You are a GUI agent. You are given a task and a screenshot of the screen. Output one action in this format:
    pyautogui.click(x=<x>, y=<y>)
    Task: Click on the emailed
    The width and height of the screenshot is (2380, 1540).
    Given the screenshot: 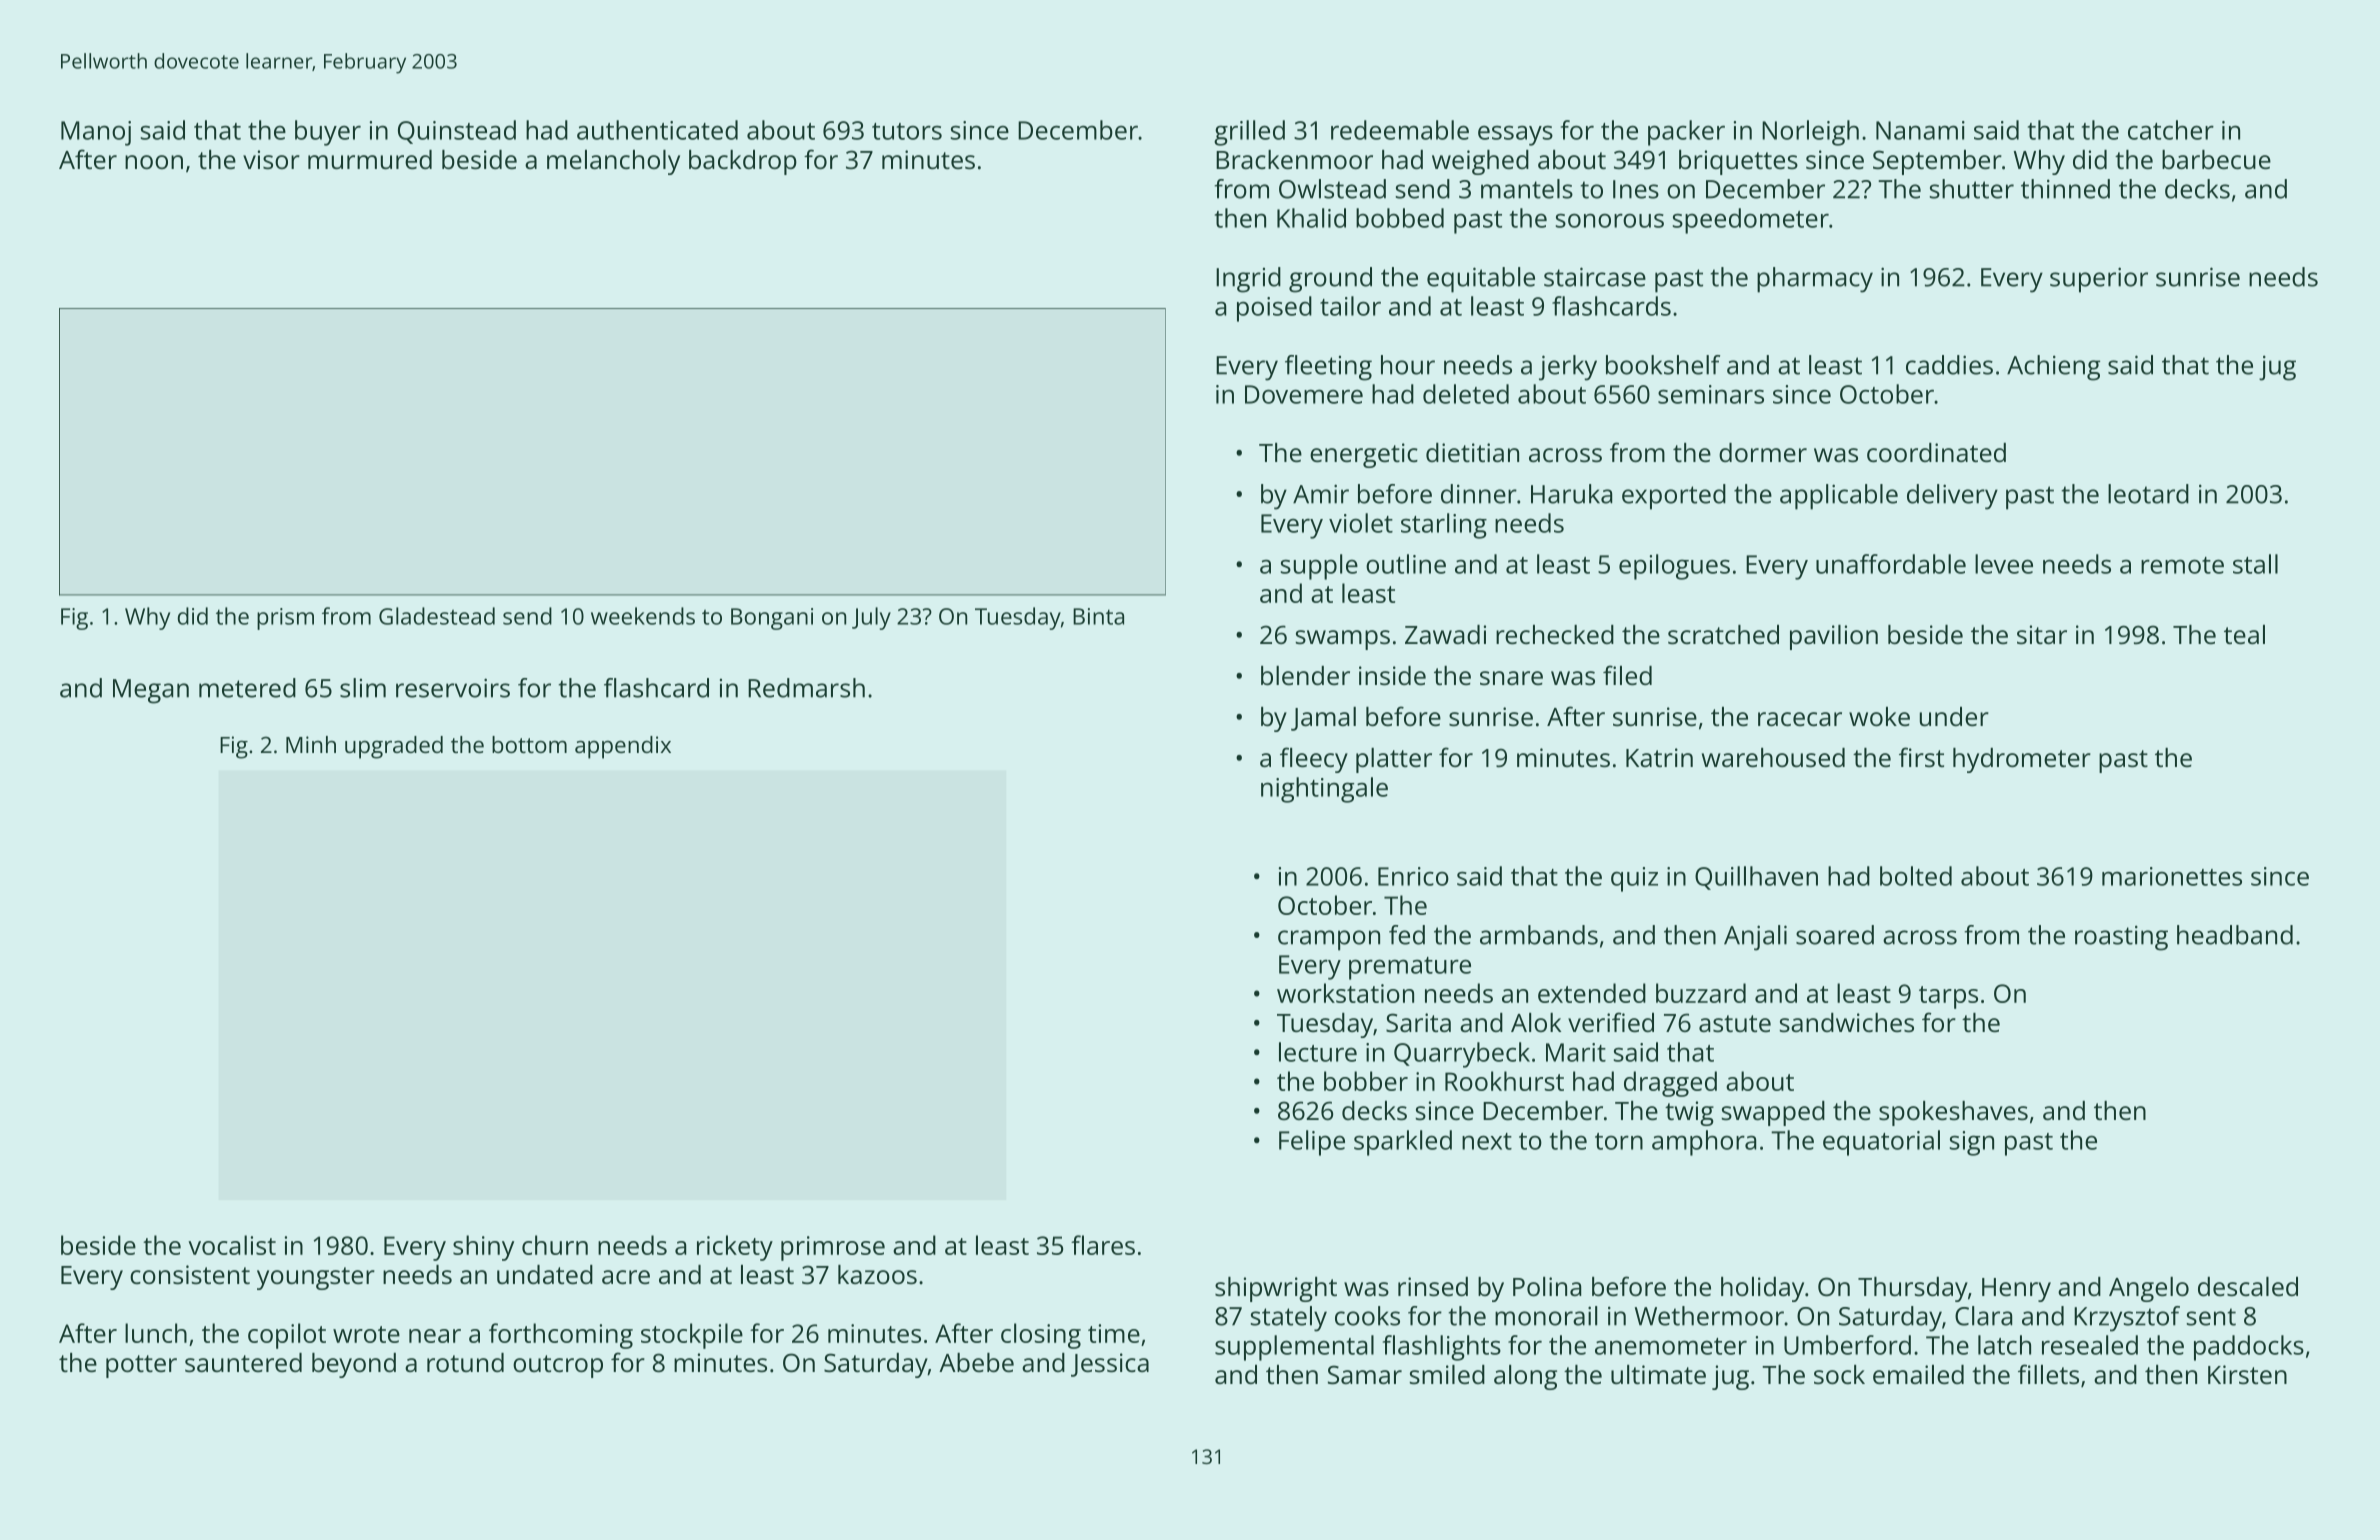 What is the action you would take?
    pyautogui.click(x=1918, y=1374)
